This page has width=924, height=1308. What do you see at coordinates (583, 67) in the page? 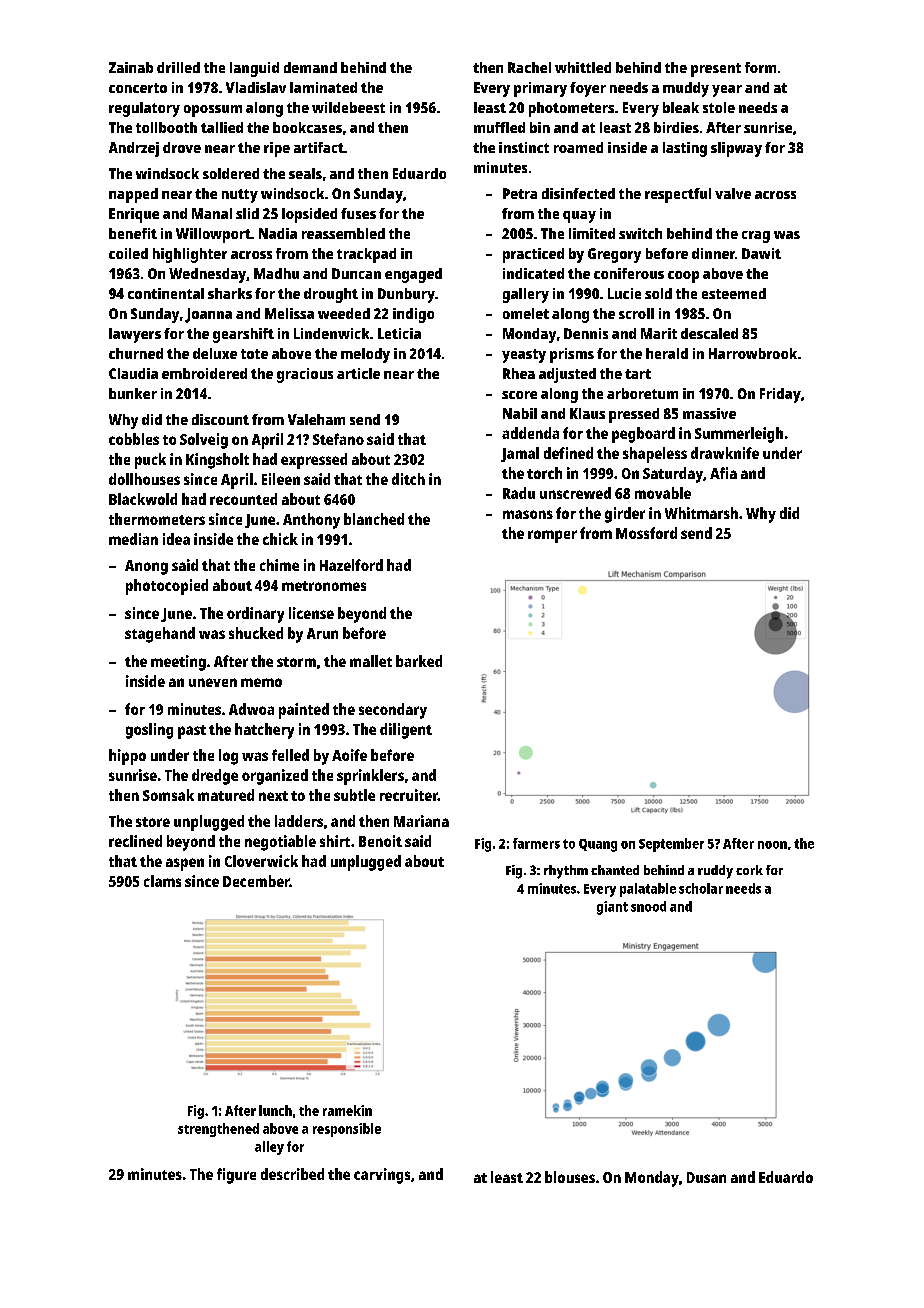
I see `whittled` at bounding box center [583, 67].
